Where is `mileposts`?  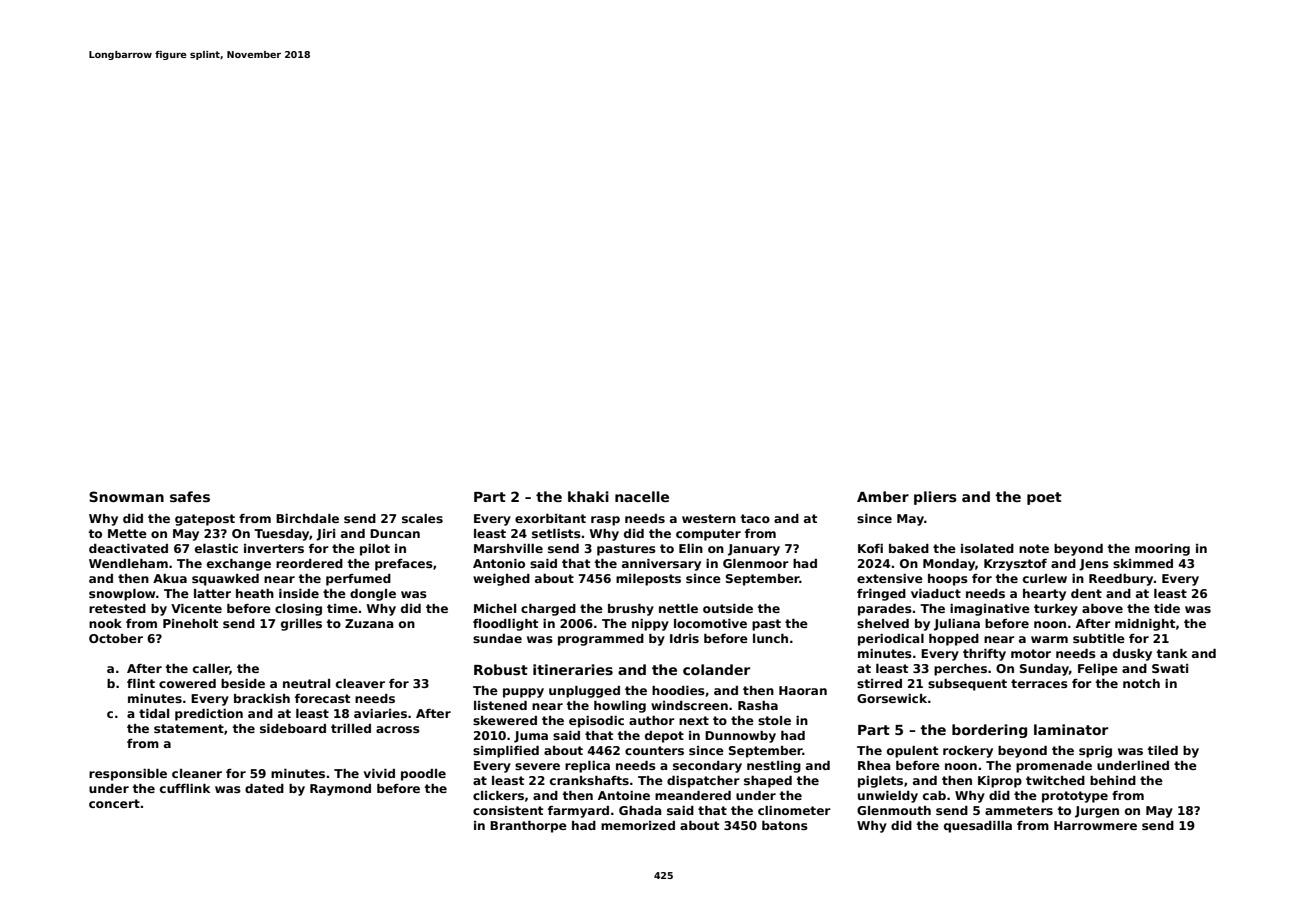
mileposts is located at coordinates (648, 580).
